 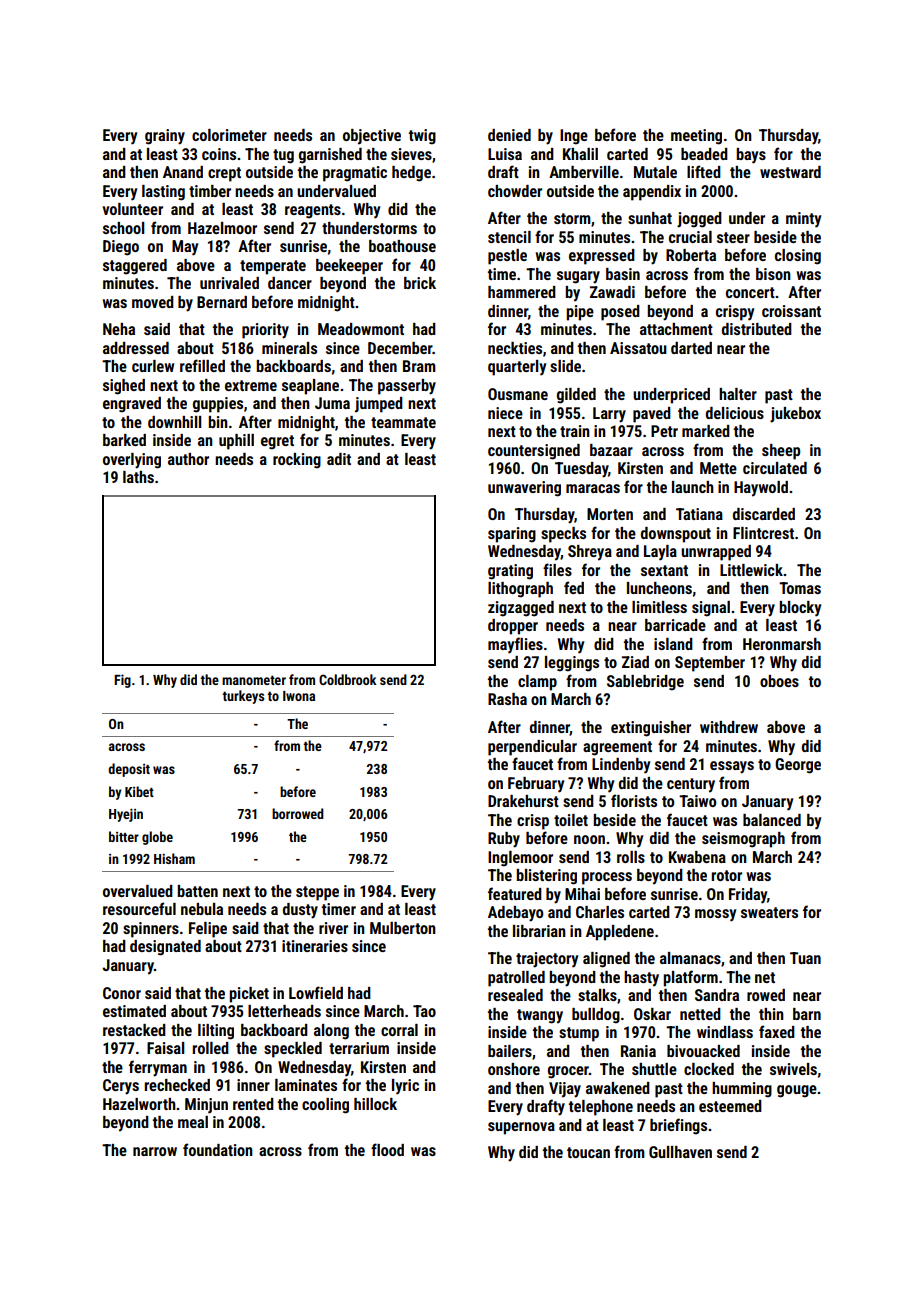 What do you see at coordinates (524, 489) in the page?
I see `unwavering` at bounding box center [524, 489].
